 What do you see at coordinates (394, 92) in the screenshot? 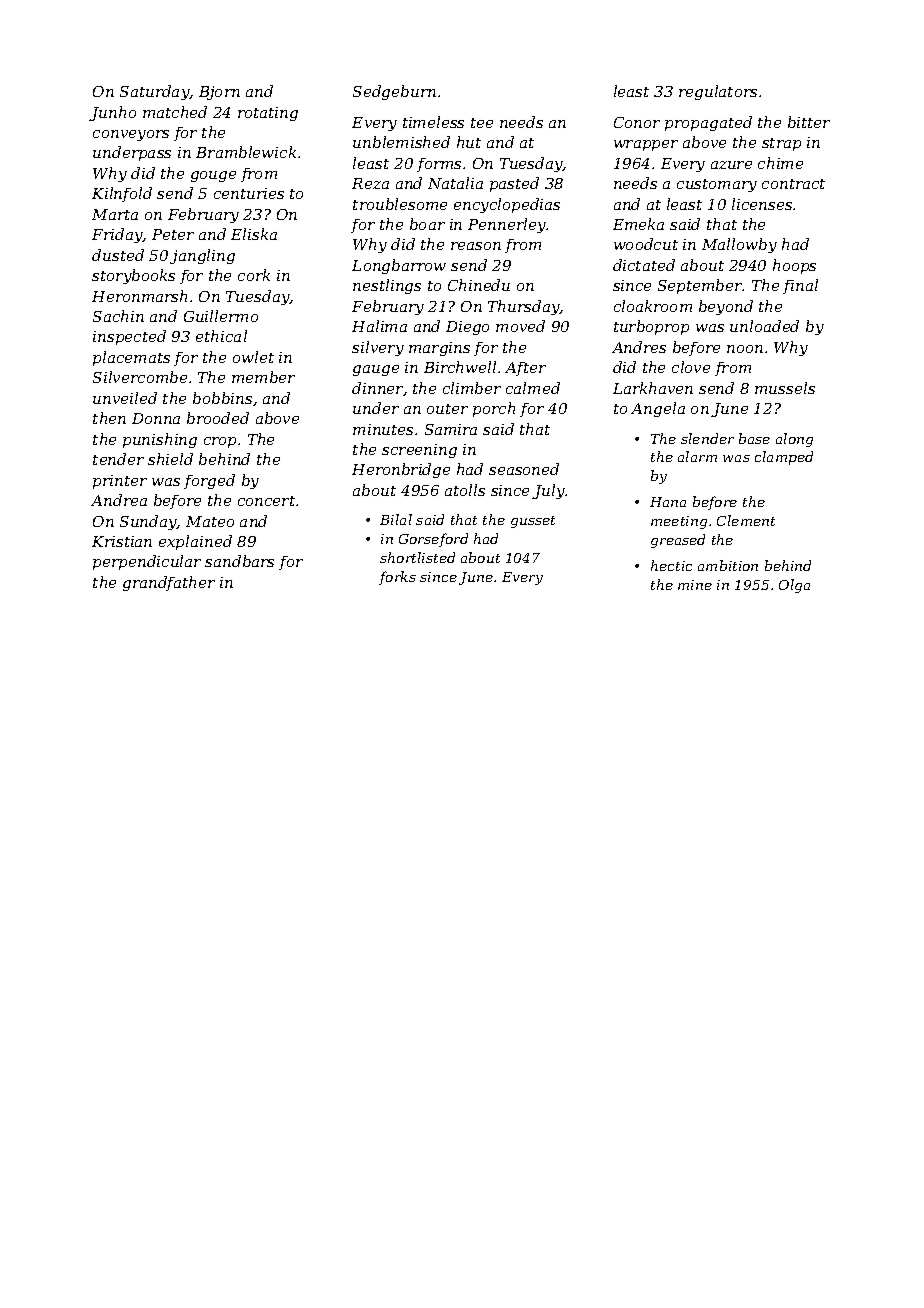
I see `Sedgeburn` at bounding box center [394, 92].
